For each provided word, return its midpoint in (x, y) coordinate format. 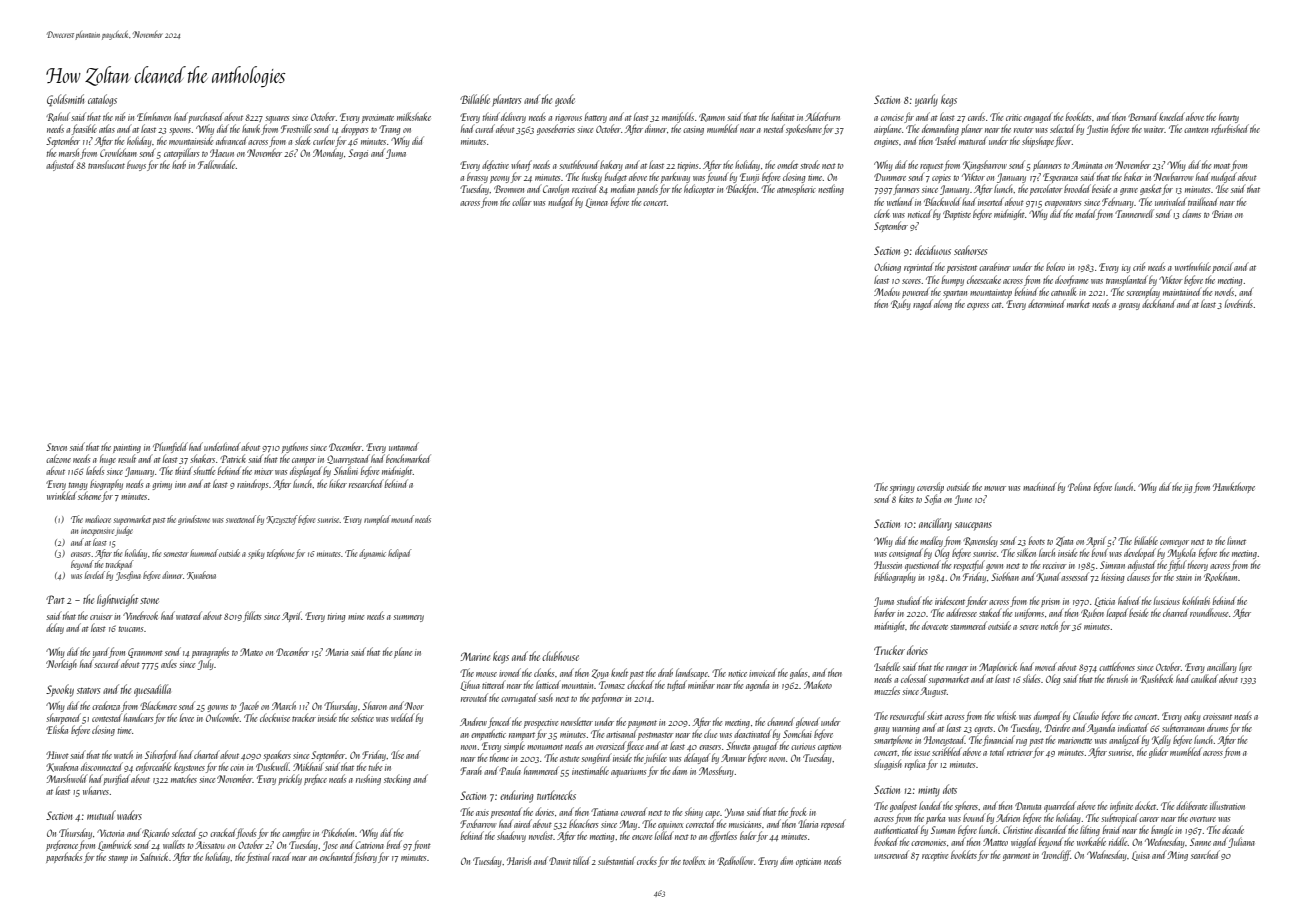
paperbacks (64, 857)
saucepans (973, 526)
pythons (295, 447)
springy (902, 488)
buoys (136, 166)
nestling (831, 189)
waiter (1154, 129)
